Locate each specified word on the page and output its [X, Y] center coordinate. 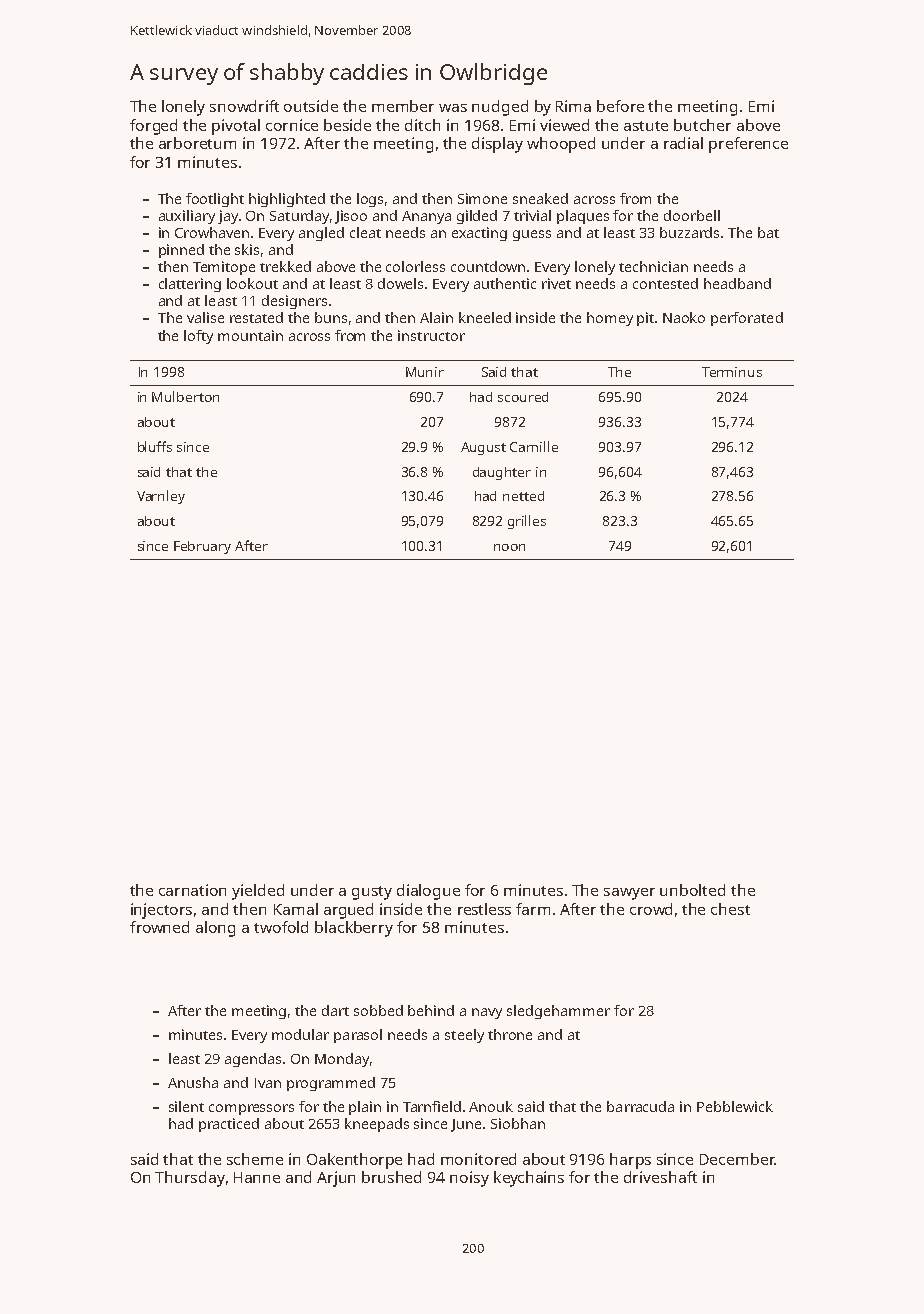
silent [186, 1106]
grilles [527, 522]
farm [533, 909]
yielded [258, 892]
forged [153, 127]
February [202, 547]
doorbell [692, 215]
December [737, 1159]
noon [509, 547]
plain [365, 1108]
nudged [500, 108]
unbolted [692, 890]
